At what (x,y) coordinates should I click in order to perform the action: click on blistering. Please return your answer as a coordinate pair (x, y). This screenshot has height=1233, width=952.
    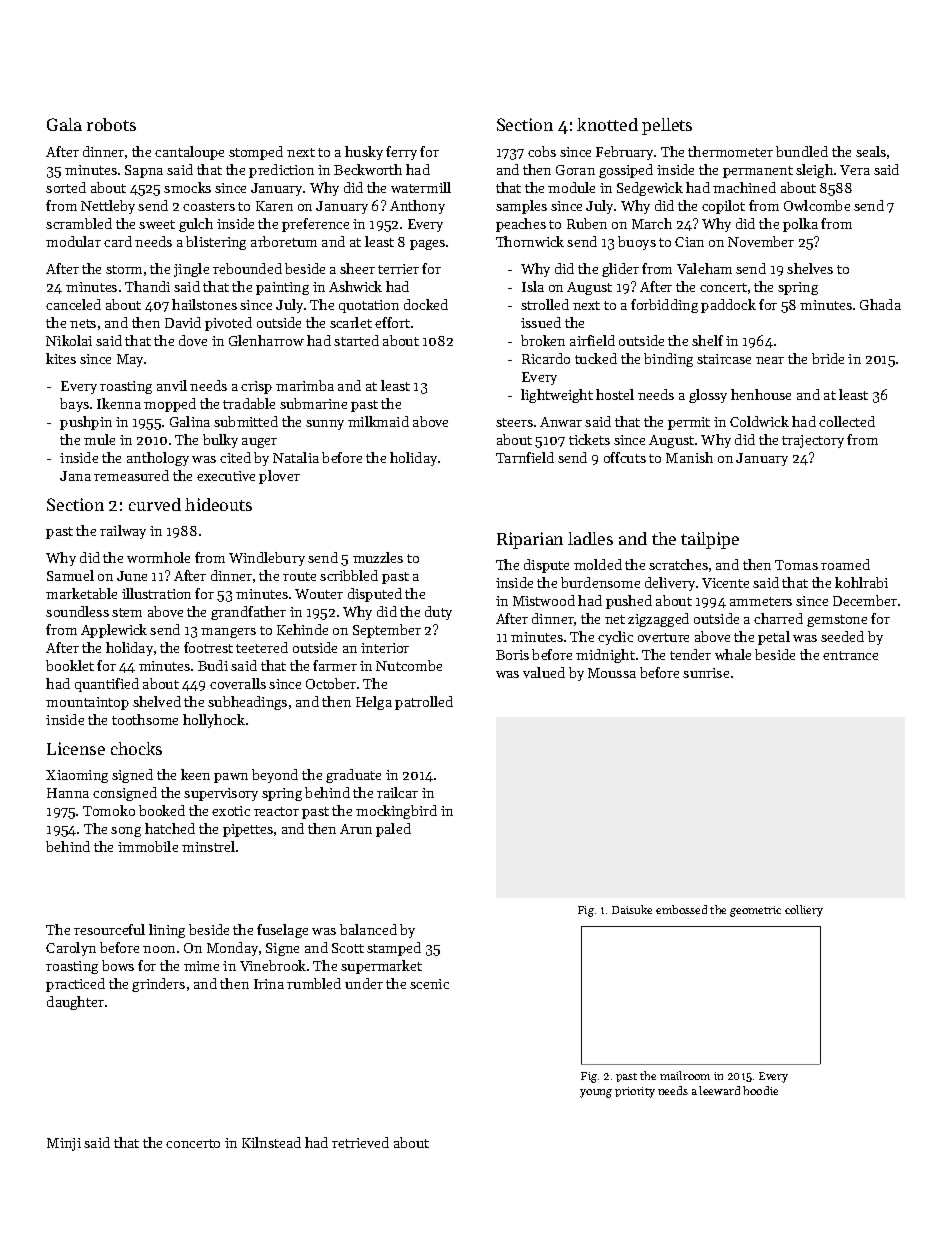
    Looking at the image, I should click on (216, 243).
